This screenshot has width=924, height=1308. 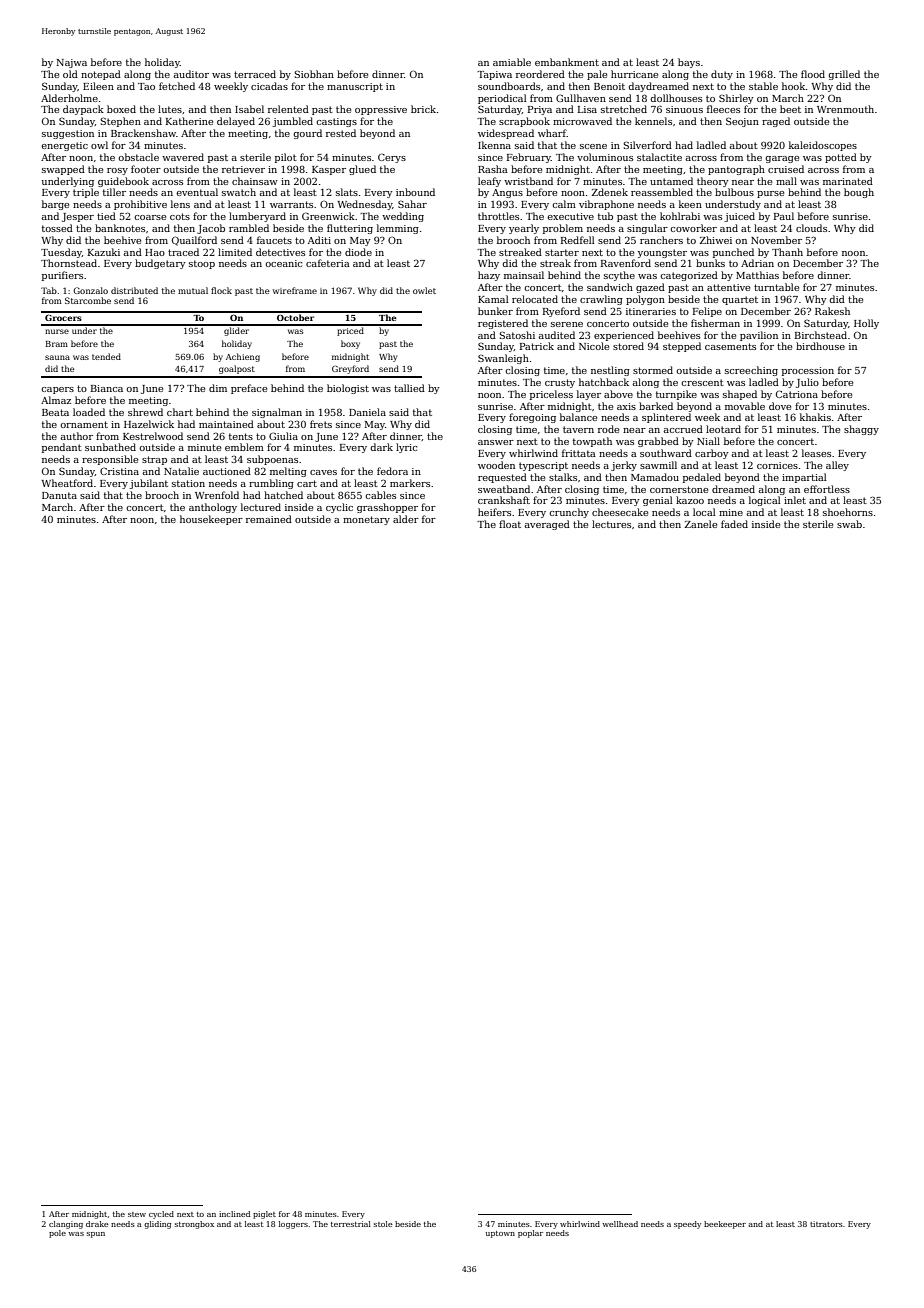 I want to click on dim, so click(x=218, y=388).
